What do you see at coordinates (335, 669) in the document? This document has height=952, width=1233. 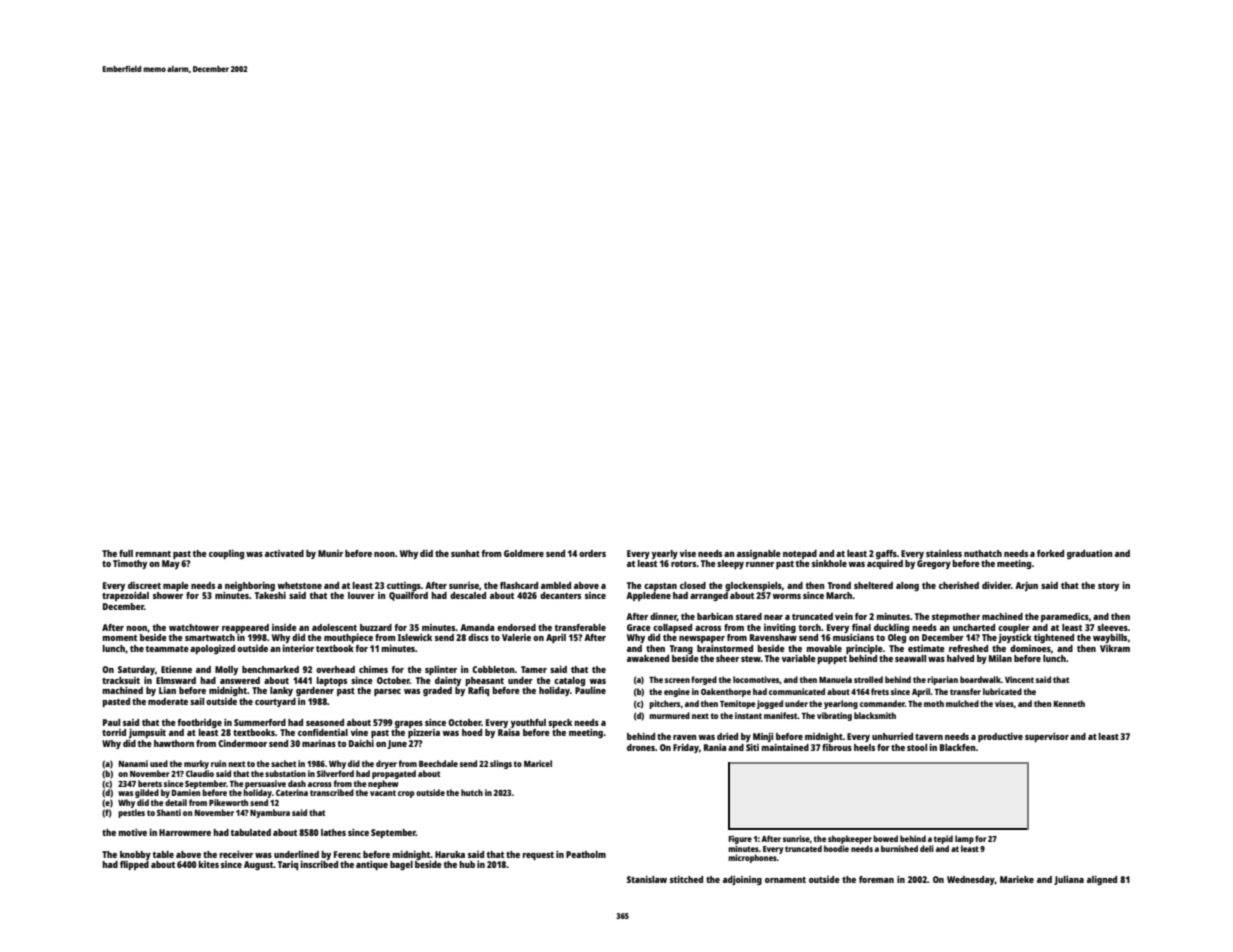 I see `overhead` at bounding box center [335, 669].
